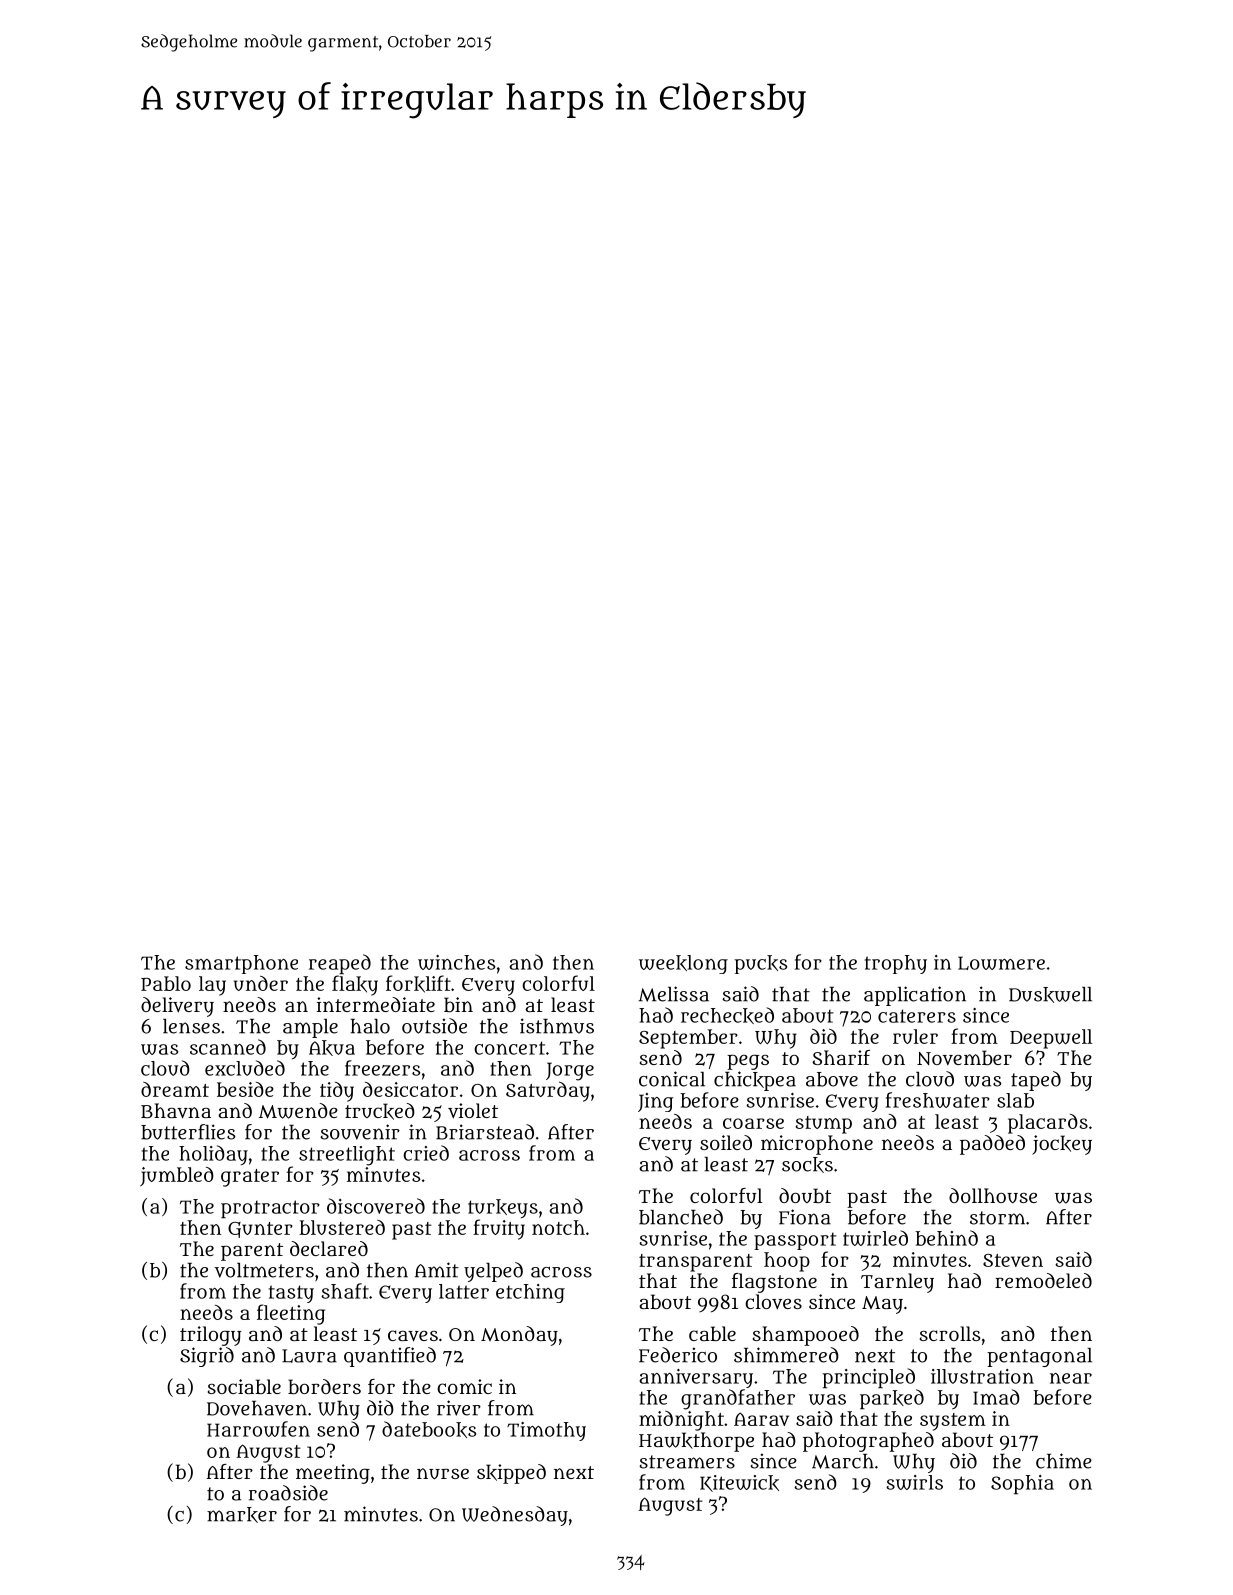 Image resolution: width=1233 pixels, height=1595 pixels. I want to click on souvenir, so click(360, 1132).
